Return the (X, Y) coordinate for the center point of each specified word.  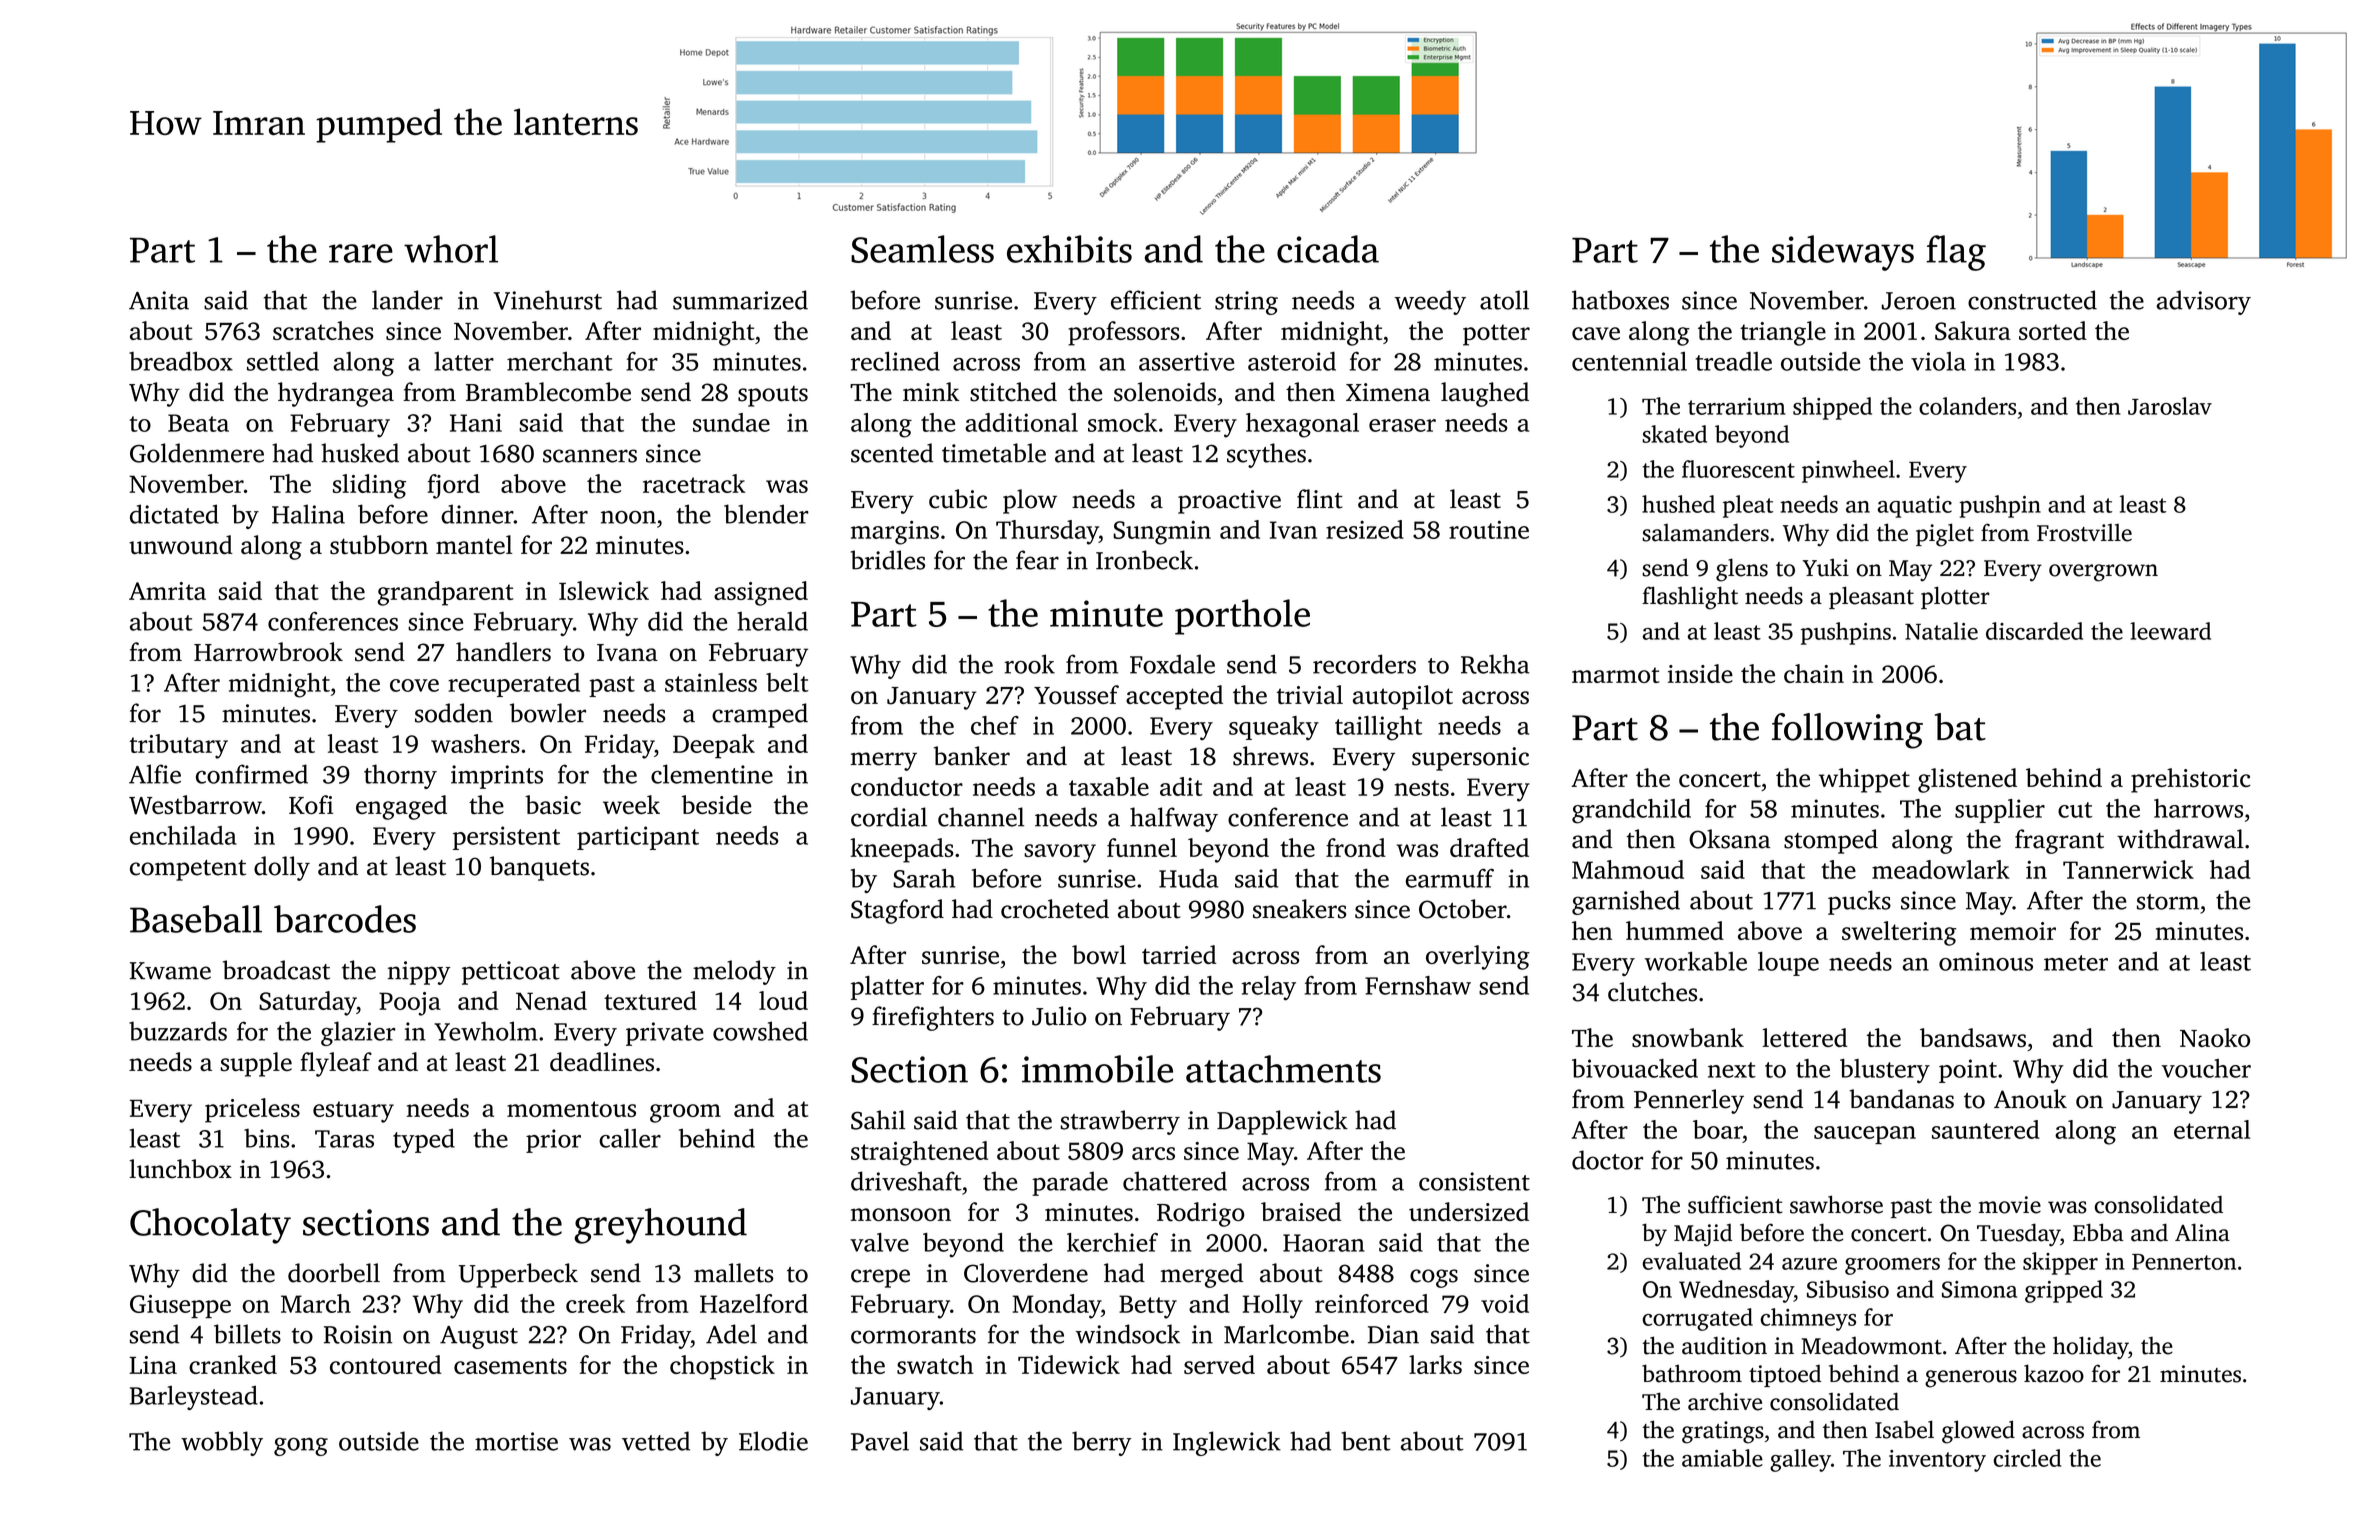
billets (247, 1334)
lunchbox (180, 1169)
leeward (2170, 631)
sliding (369, 486)
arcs (1153, 1153)
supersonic (1470, 759)
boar (1718, 1129)
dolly (282, 868)
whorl (451, 249)
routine (1489, 529)
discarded (2034, 631)
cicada (1328, 249)
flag (1956, 253)
